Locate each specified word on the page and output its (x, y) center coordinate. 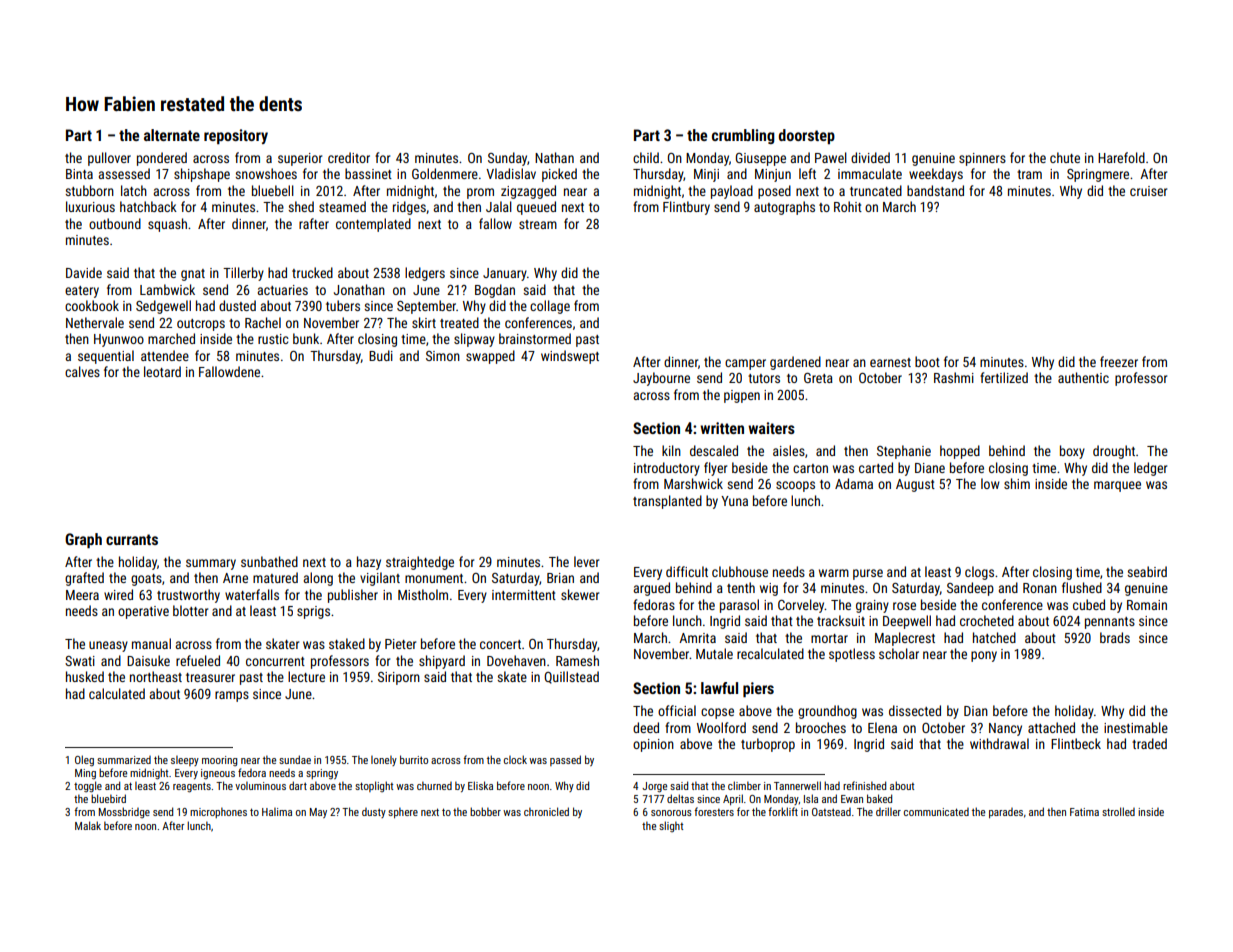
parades (1006, 813)
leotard (162, 371)
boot (927, 361)
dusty (374, 813)
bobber (485, 811)
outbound (115, 223)
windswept (570, 357)
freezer (1119, 361)
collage (550, 307)
